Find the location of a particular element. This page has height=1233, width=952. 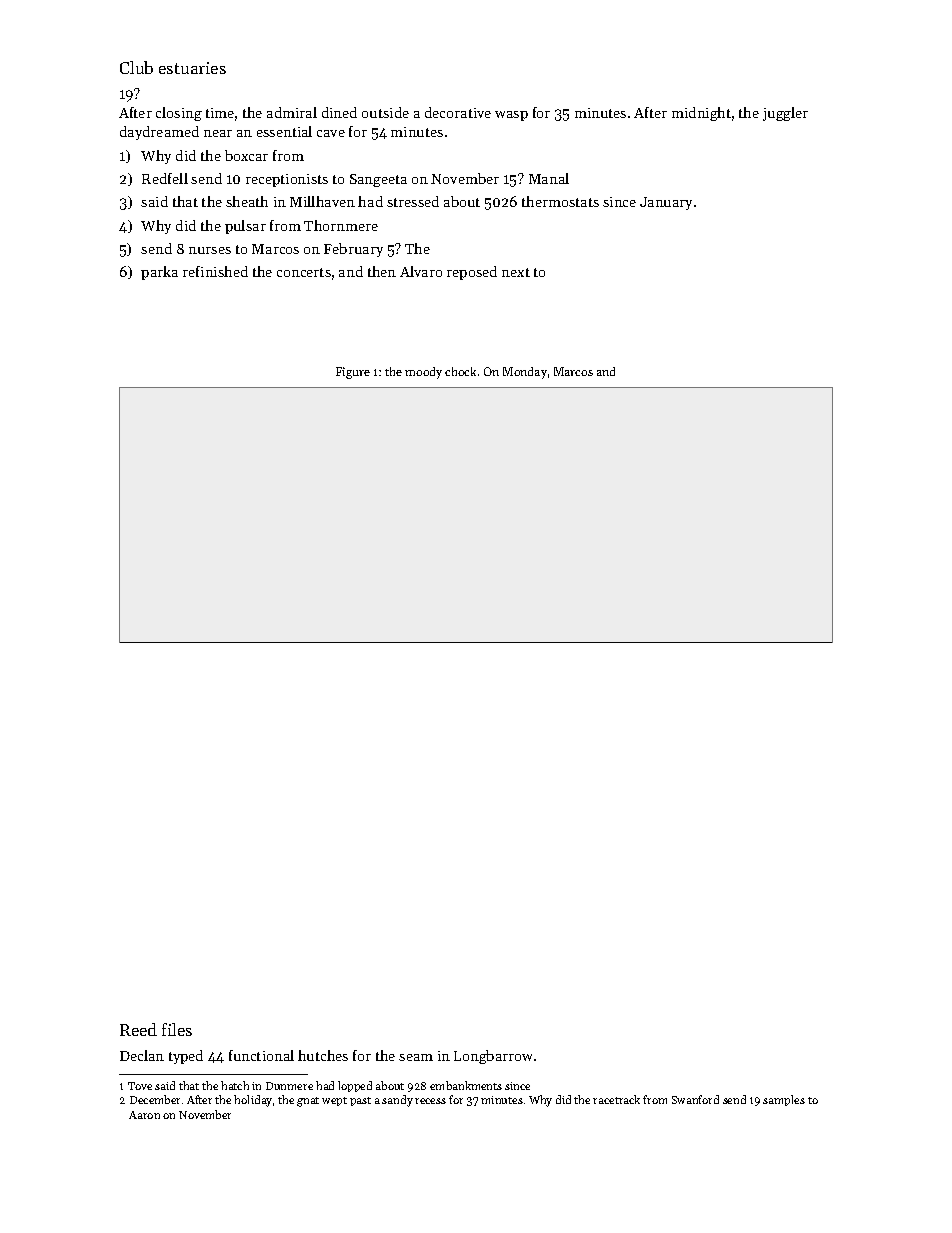

Monday is located at coordinates (525, 373).
